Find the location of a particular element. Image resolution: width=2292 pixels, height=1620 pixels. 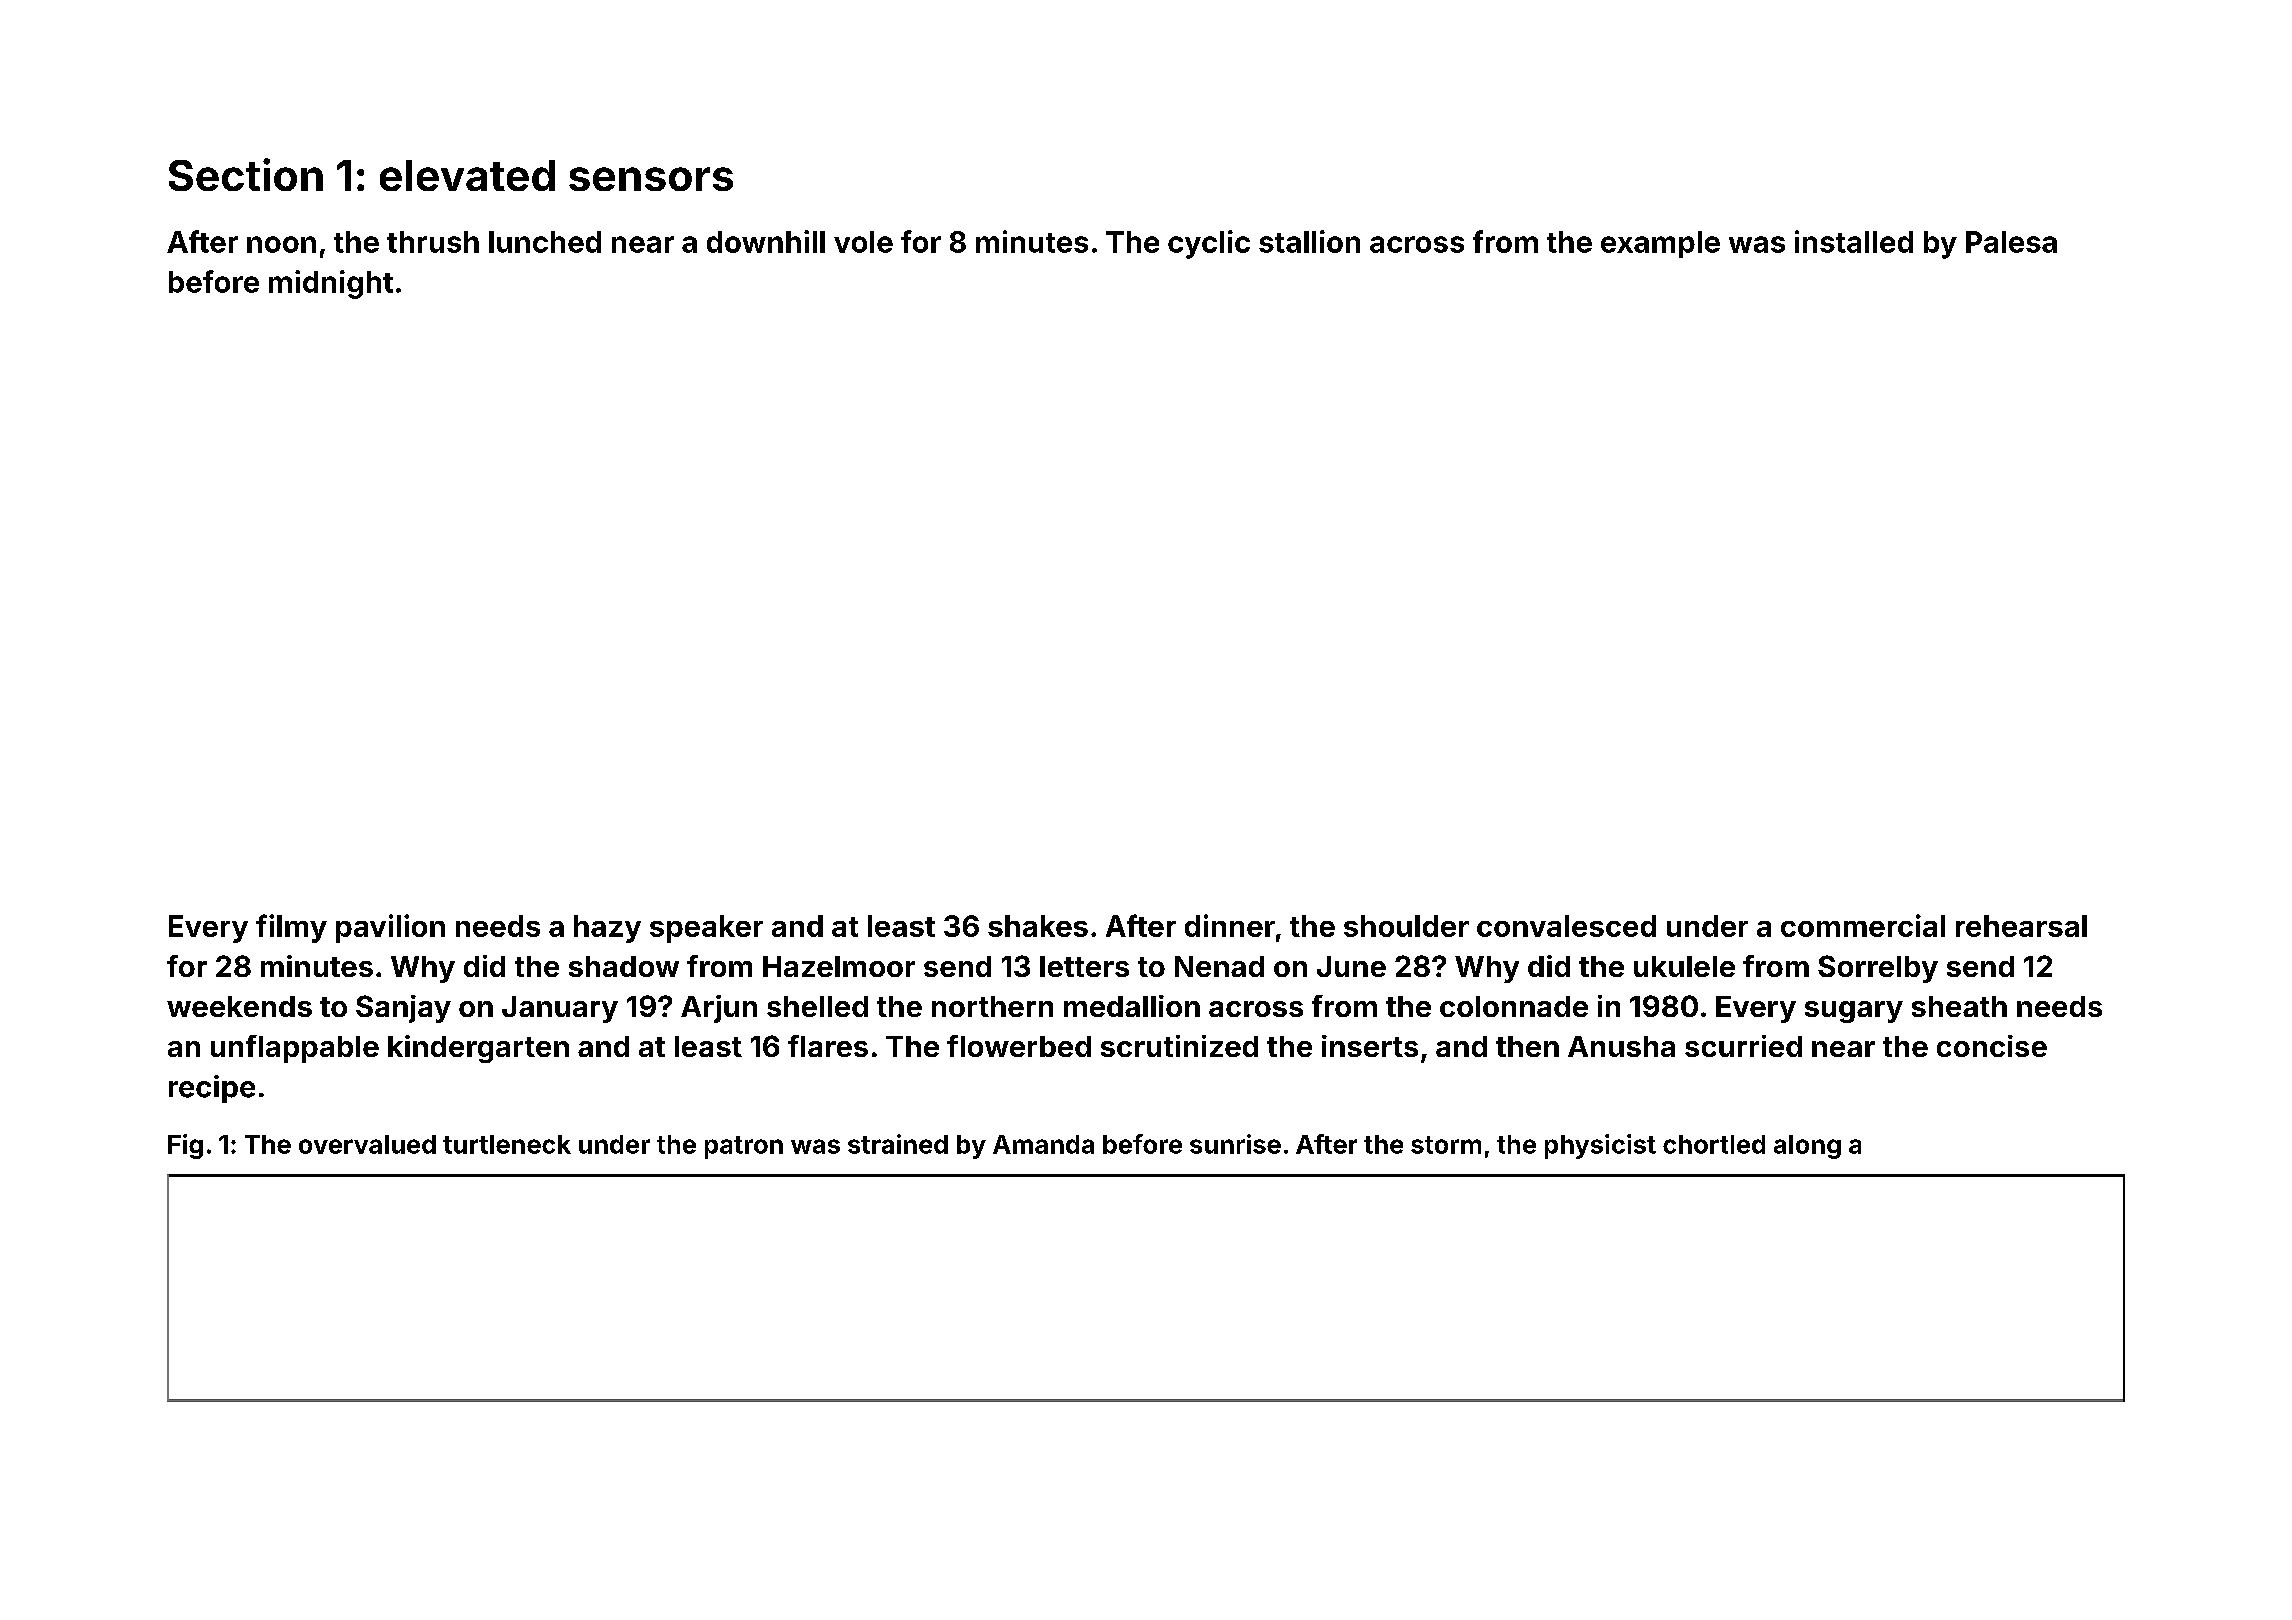

Section is located at coordinates (246, 174).
